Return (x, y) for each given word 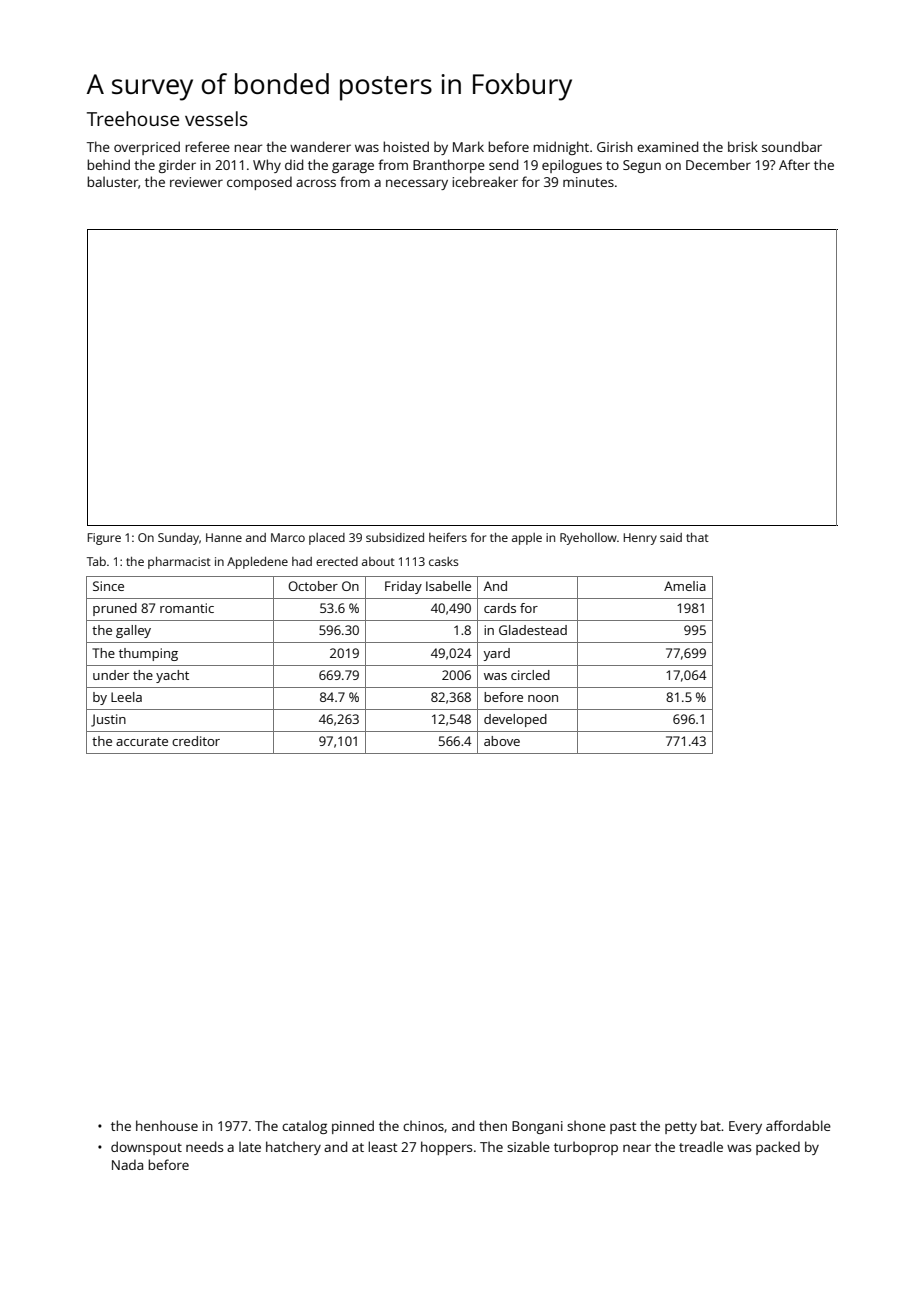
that (697, 537)
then (493, 1125)
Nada (127, 1164)
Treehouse (133, 118)
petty (681, 1128)
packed (778, 1148)
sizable (528, 1146)
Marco (288, 537)
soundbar (792, 146)
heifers (448, 537)
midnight (561, 148)
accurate (142, 741)
